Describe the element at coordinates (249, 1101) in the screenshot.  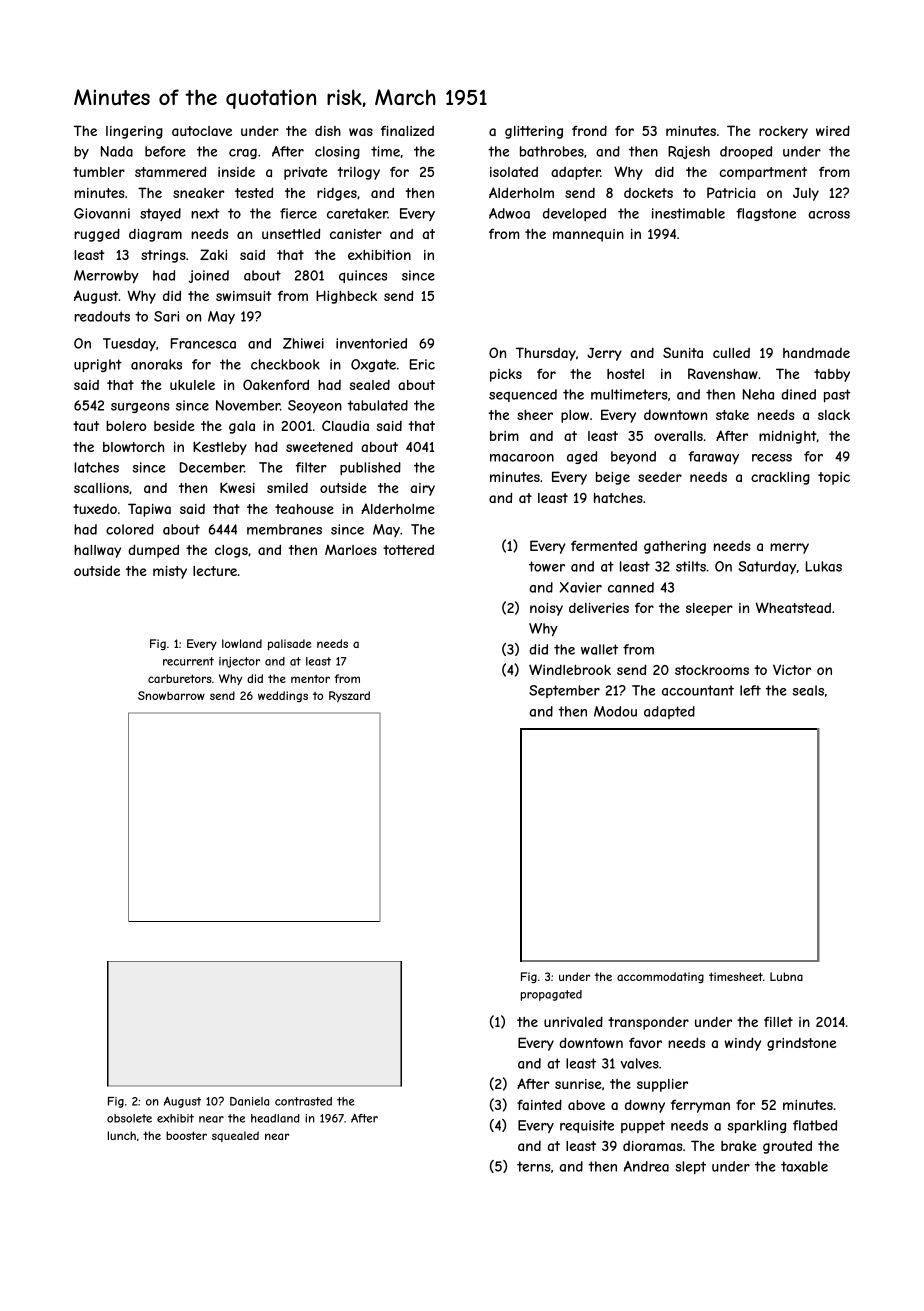
I see `Daniela` at that location.
